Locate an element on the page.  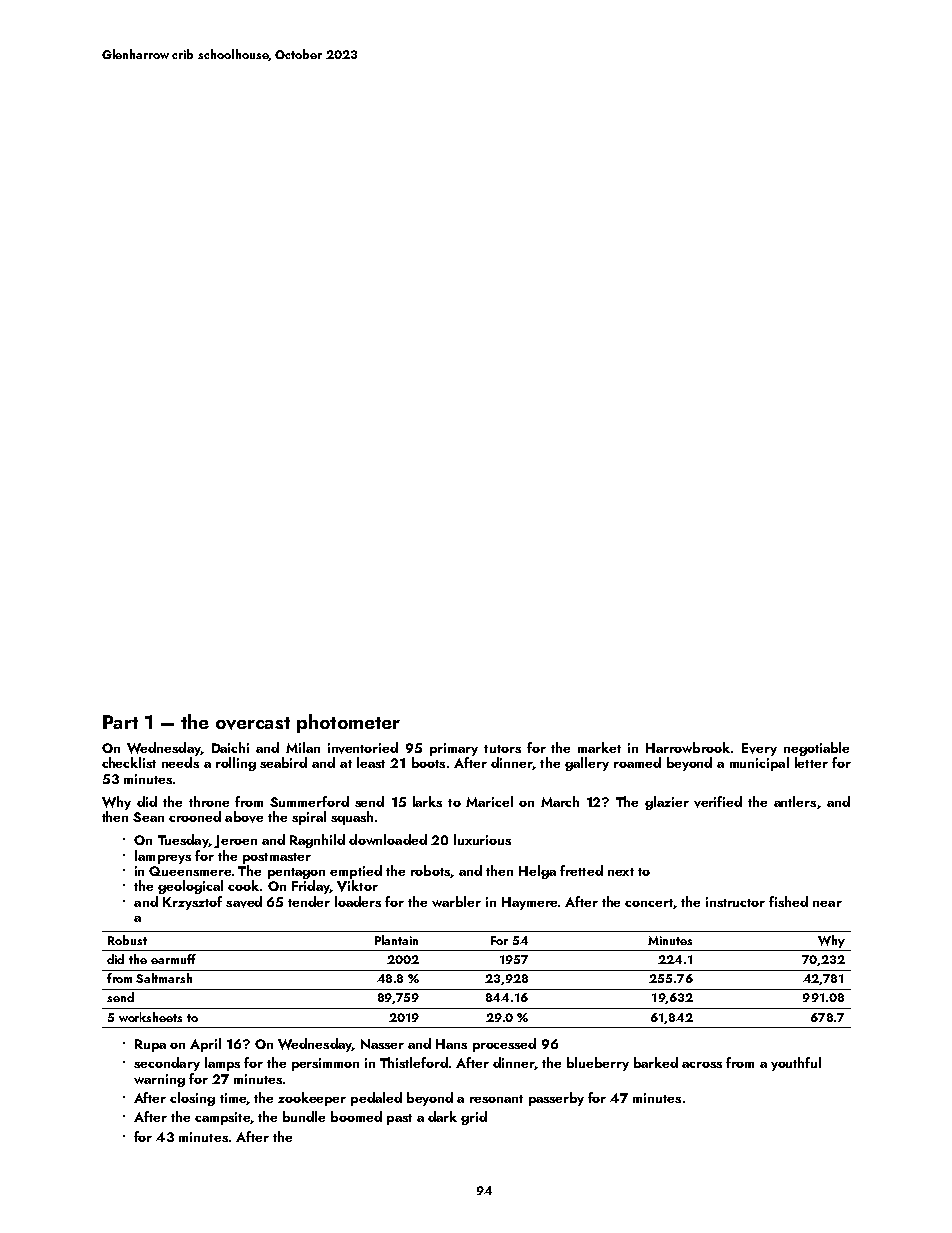
concert is located at coordinates (649, 904).
